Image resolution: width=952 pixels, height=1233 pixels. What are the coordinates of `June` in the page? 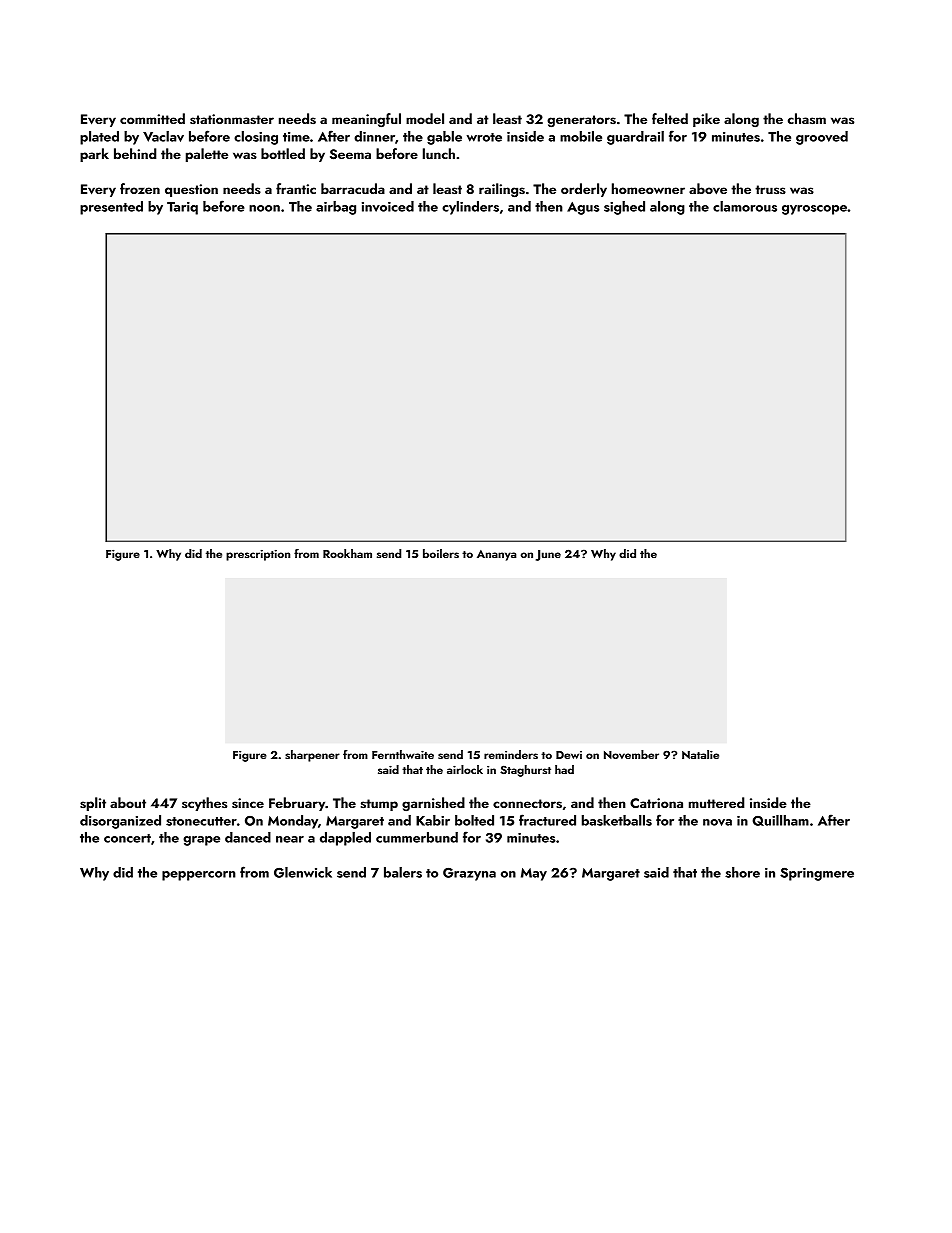 It's located at (548, 555).
